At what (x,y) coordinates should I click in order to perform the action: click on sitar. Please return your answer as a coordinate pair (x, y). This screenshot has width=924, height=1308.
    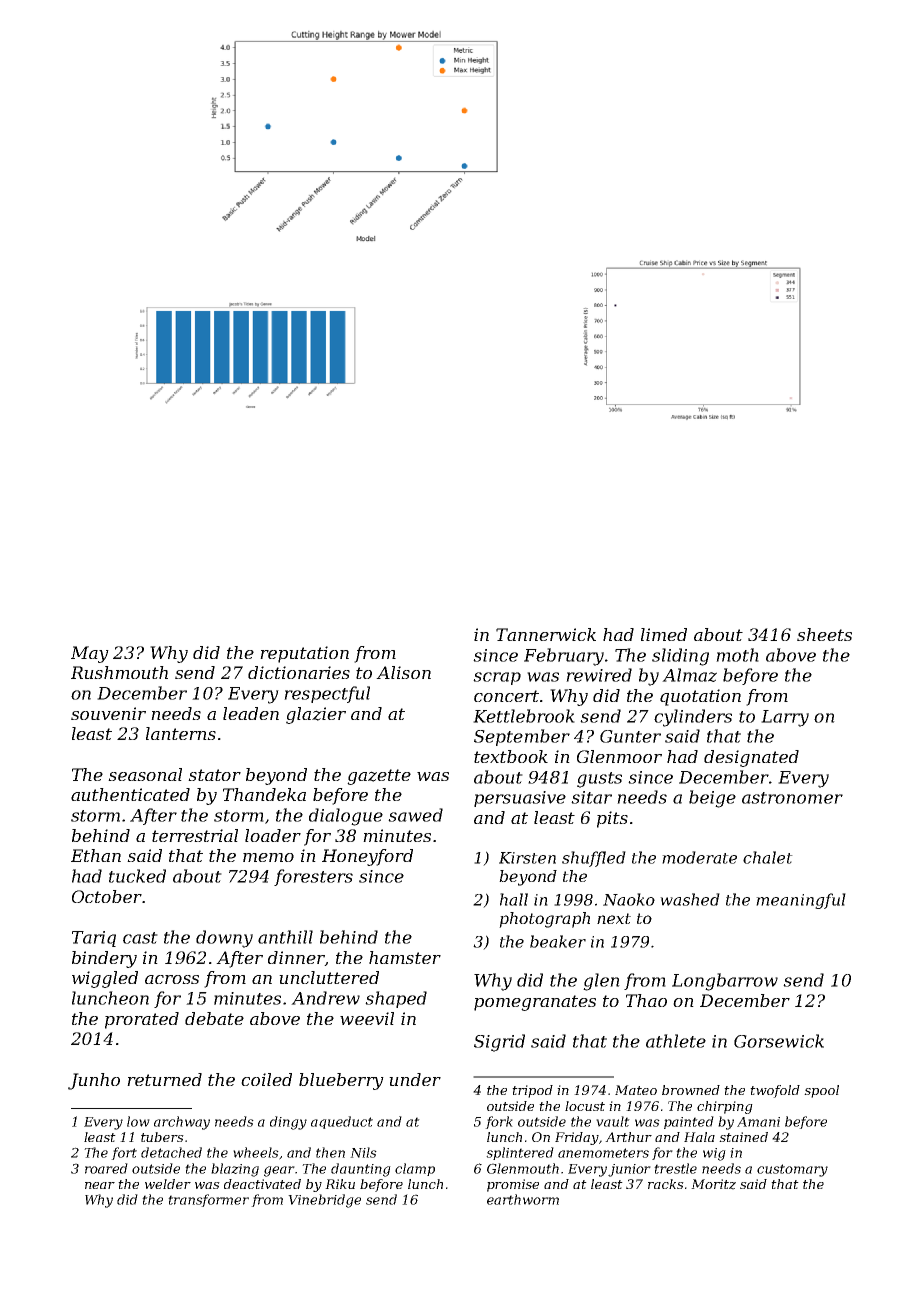
    Looking at the image, I should click on (591, 797).
